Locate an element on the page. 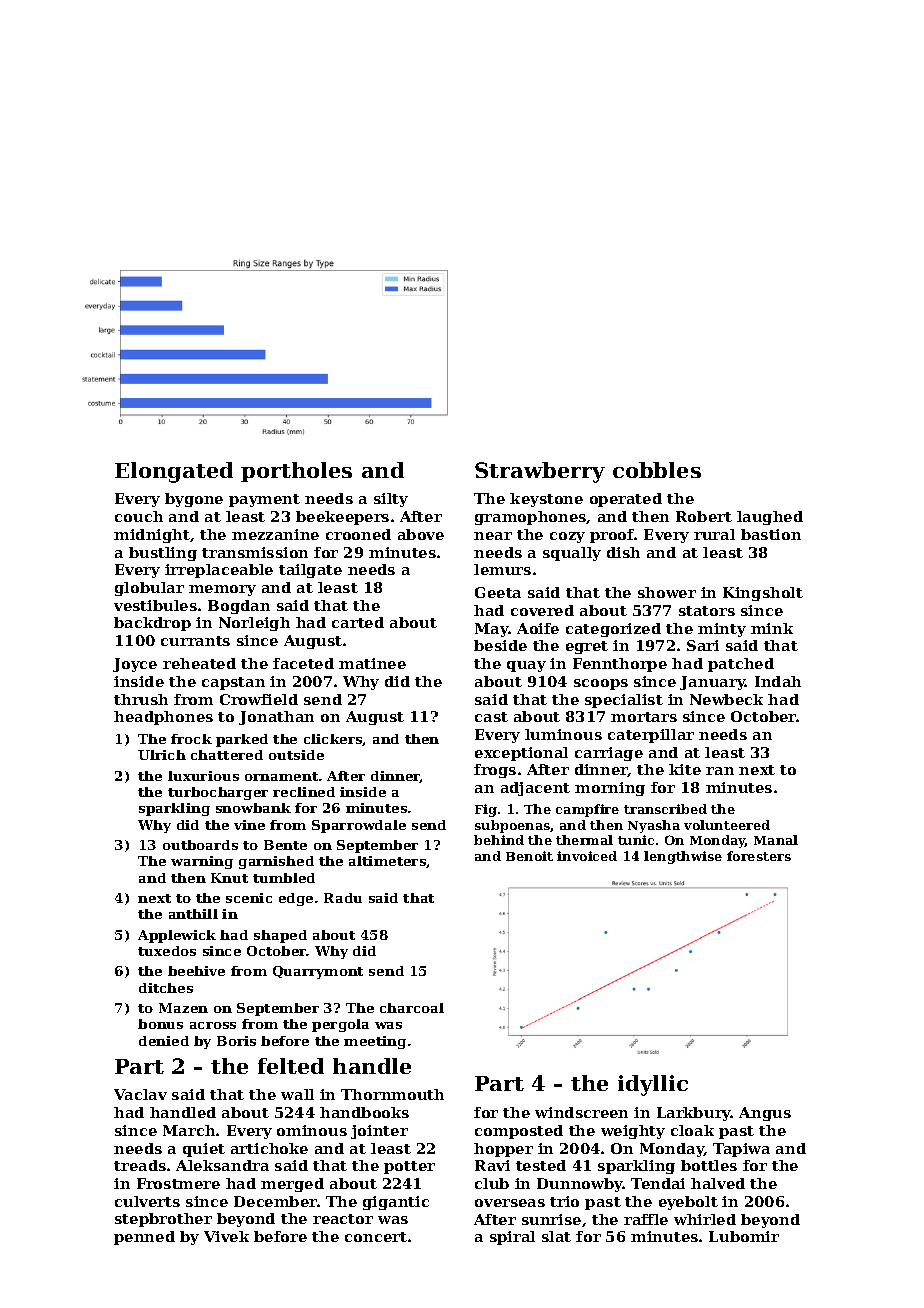  idyllic is located at coordinates (653, 1085).
